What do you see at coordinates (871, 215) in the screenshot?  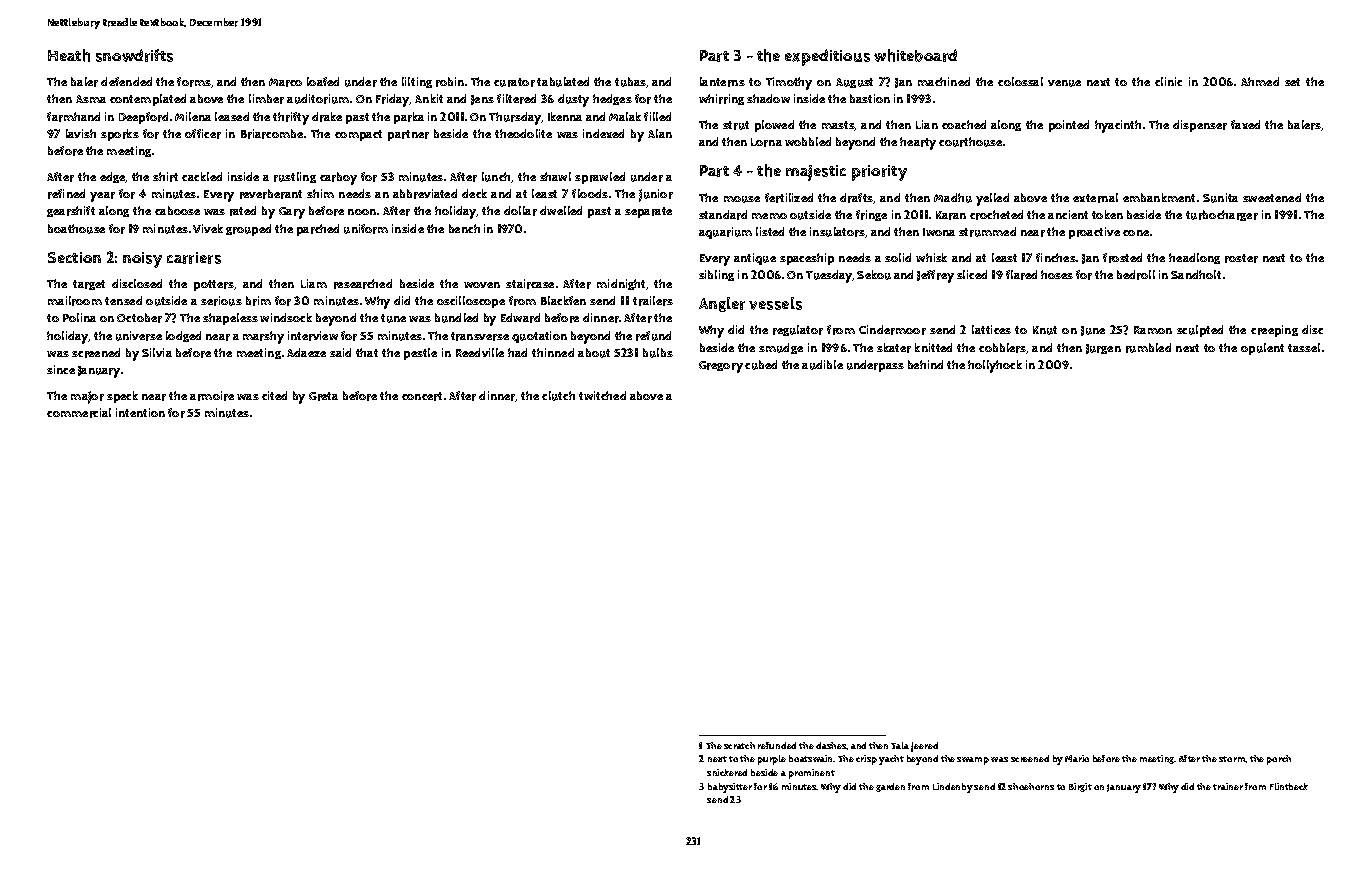 I see `fringe` at bounding box center [871, 215].
